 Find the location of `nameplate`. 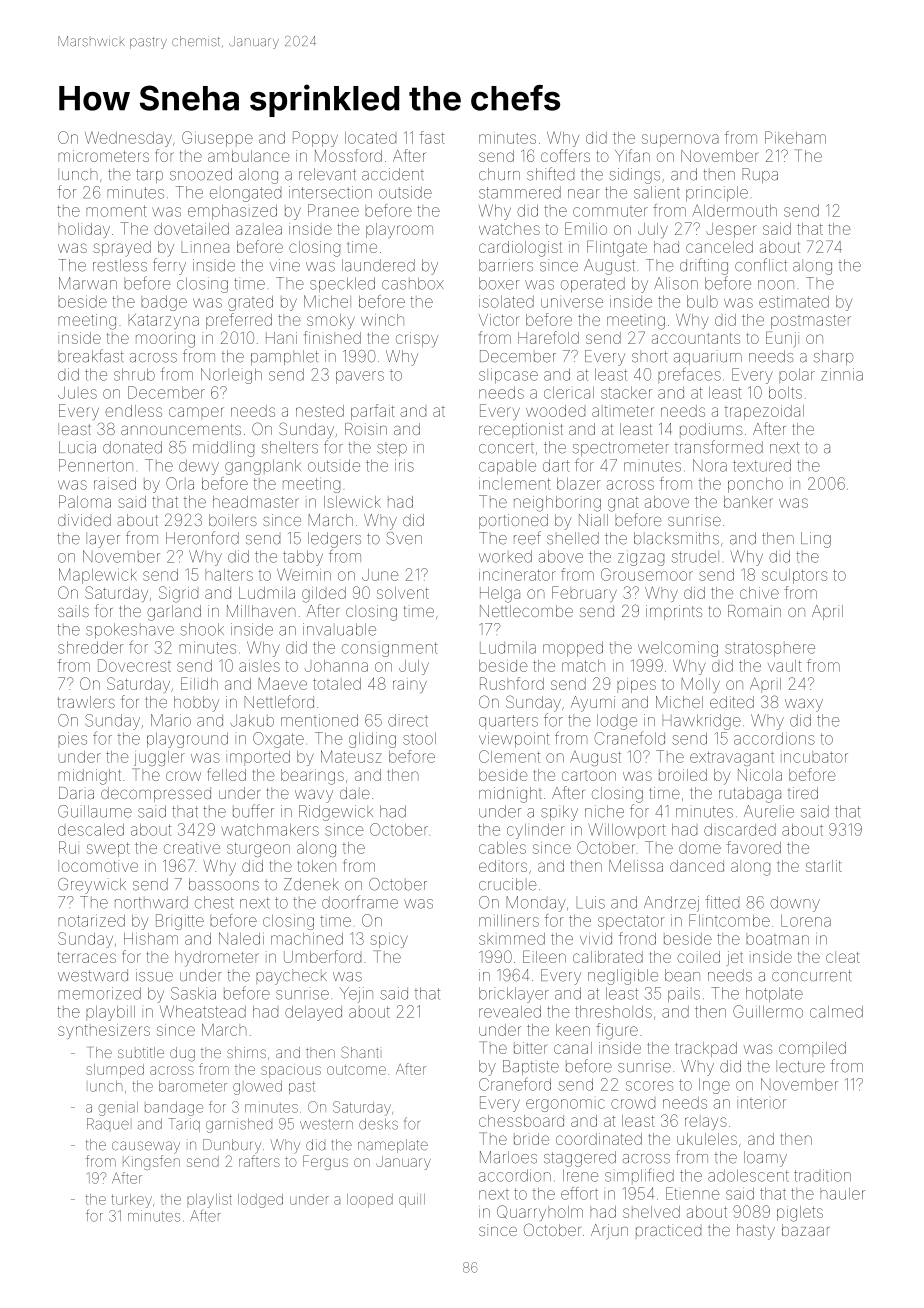

nameplate is located at coordinates (393, 1146).
